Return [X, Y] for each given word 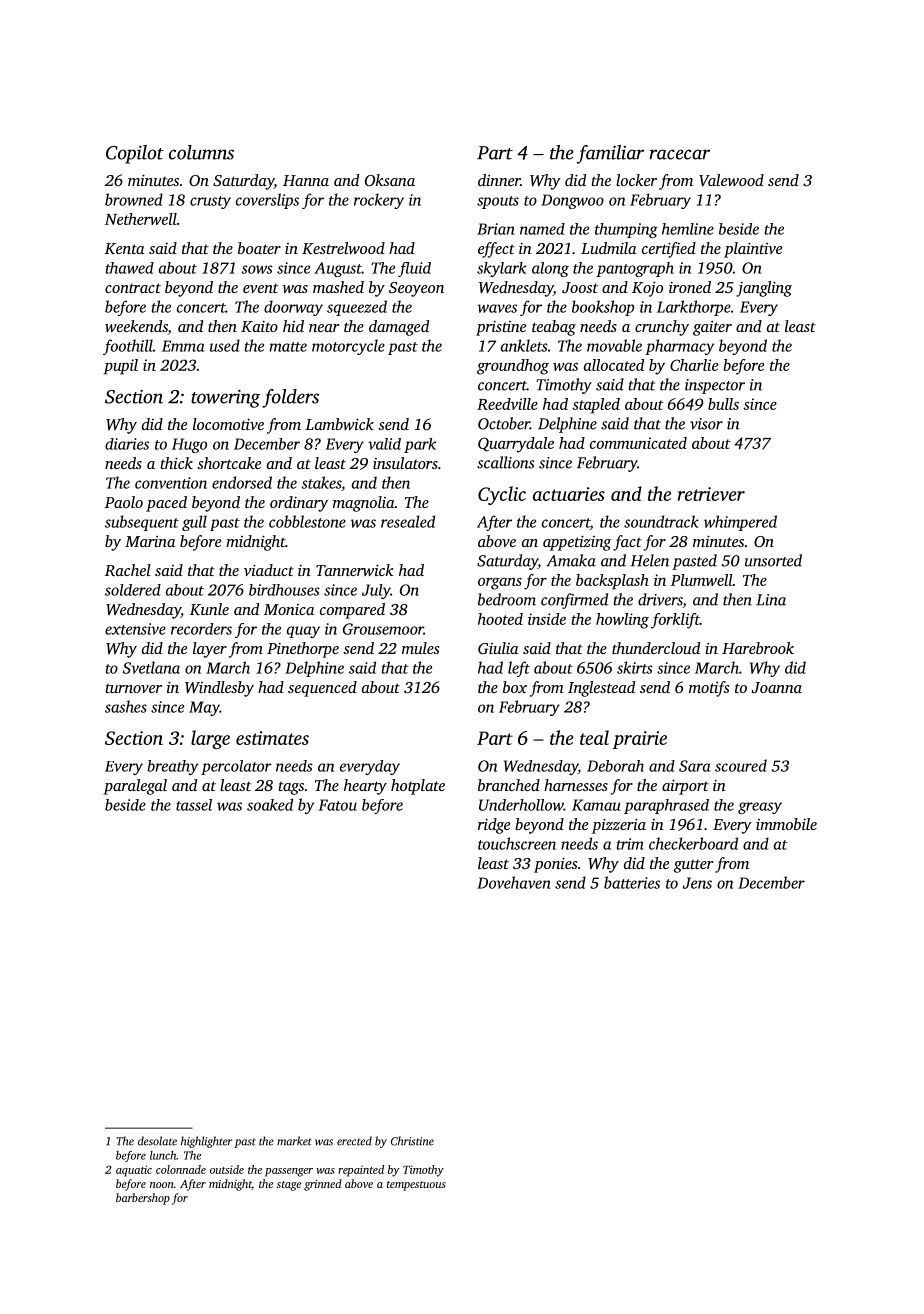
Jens [697, 883]
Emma [183, 346]
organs [500, 584]
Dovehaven [513, 882]
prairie [639, 740]
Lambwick [339, 424]
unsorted [773, 560]
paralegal [135, 787]
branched [509, 785]
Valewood [731, 180]
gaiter [712, 328]
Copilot [135, 154]
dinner [499, 180]
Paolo [124, 502]
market [294, 1141]
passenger [289, 1172]
